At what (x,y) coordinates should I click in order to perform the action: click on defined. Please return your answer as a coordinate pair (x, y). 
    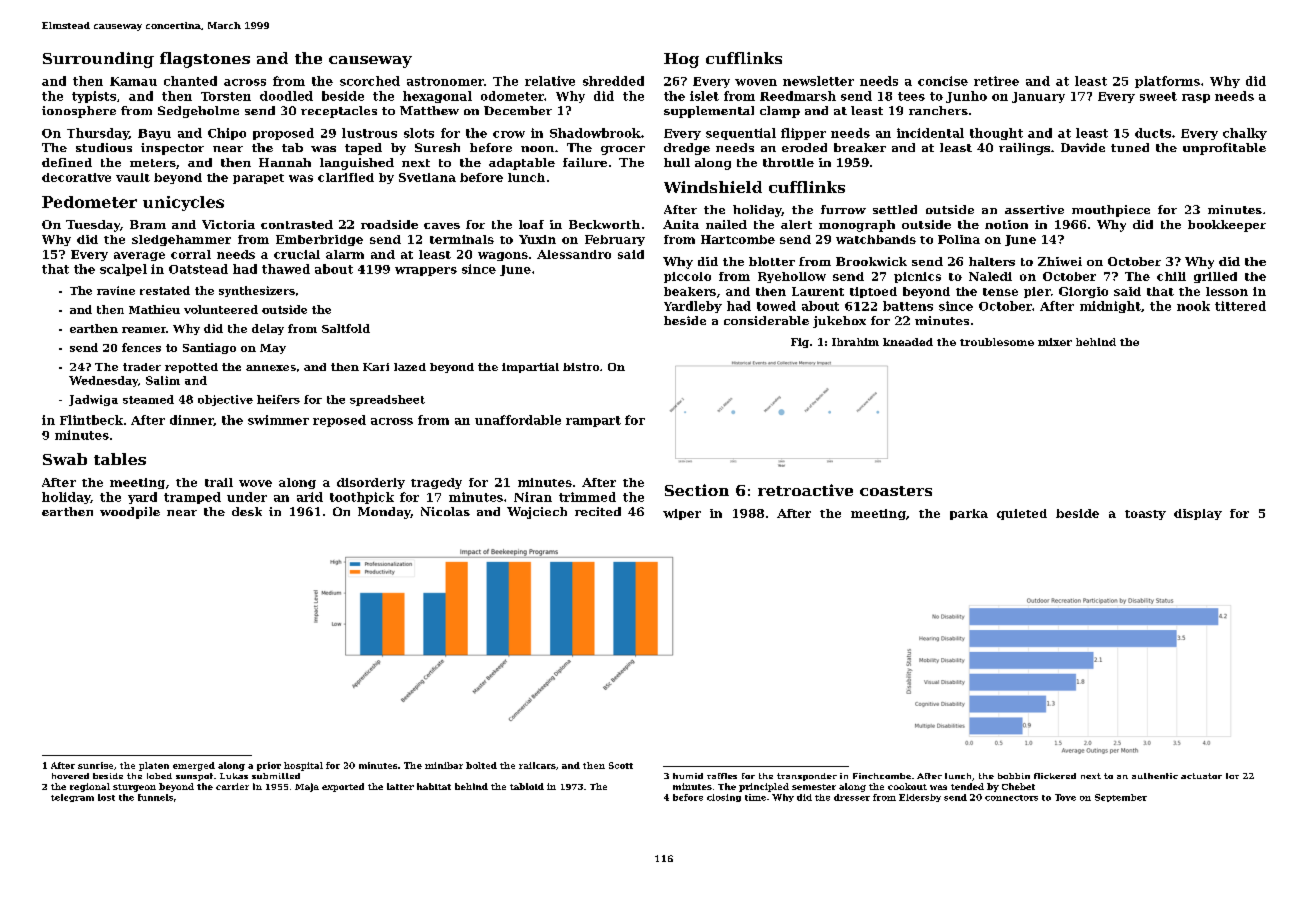
    Looking at the image, I should click on (67, 162).
